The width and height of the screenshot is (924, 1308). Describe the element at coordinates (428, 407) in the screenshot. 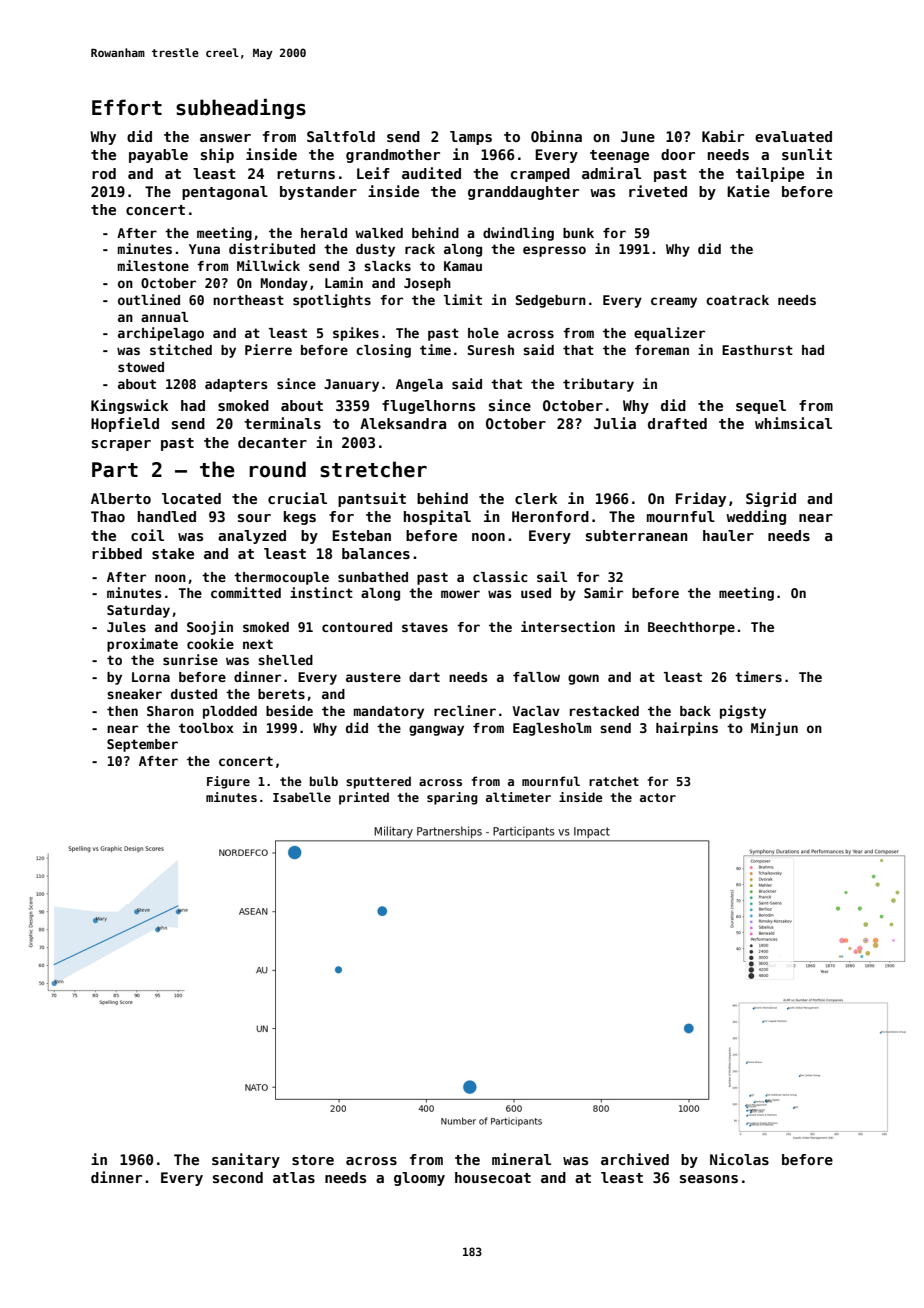

I see `flugelhorns` at that location.
